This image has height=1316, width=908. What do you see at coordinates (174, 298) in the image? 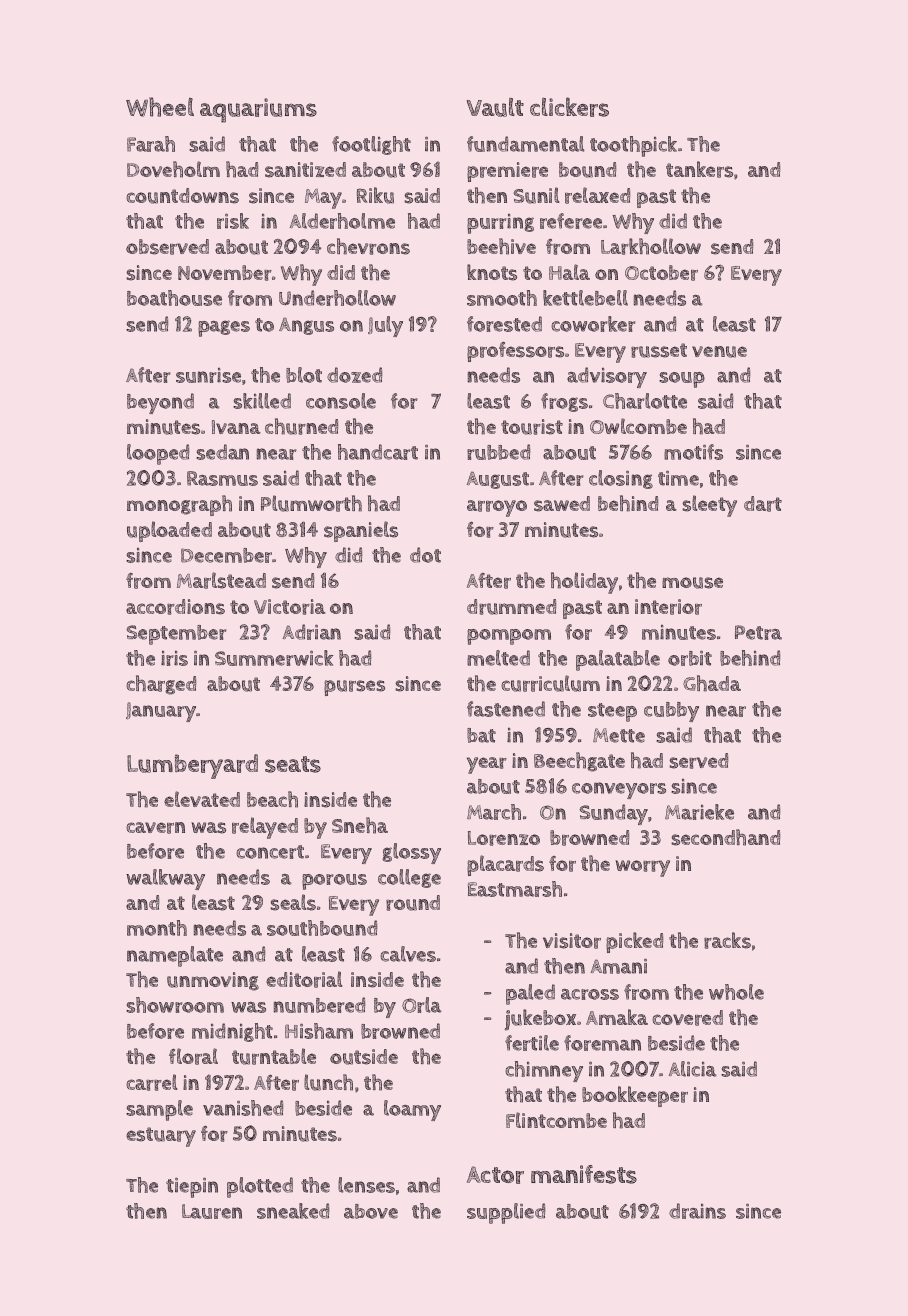
I see `boathouse` at bounding box center [174, 298].
